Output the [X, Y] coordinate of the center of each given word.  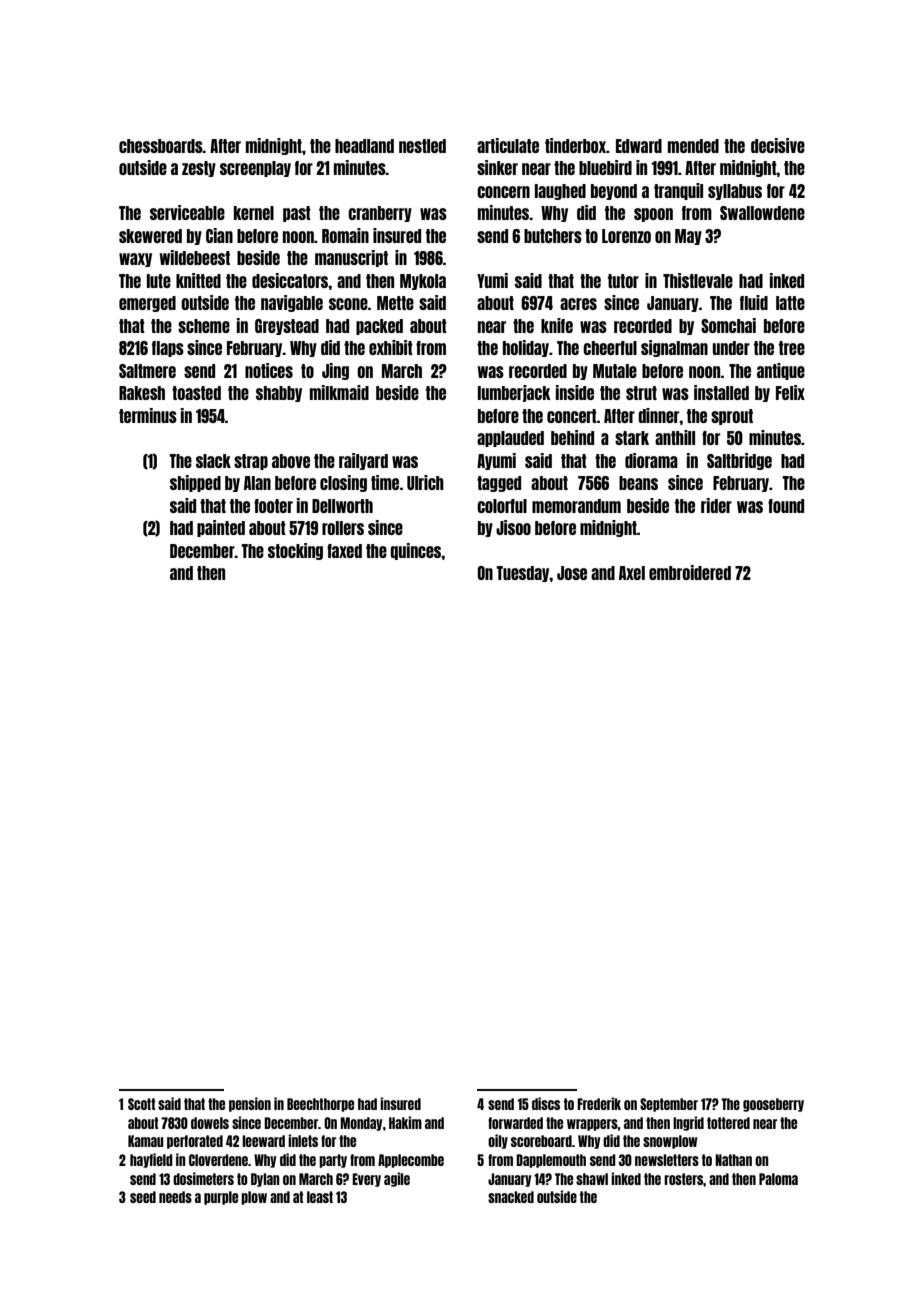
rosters [683, 1179]
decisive [778, 145]
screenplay [255, 169]
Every [366, 1180]
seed [143, 1197]
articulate [508, 145]
